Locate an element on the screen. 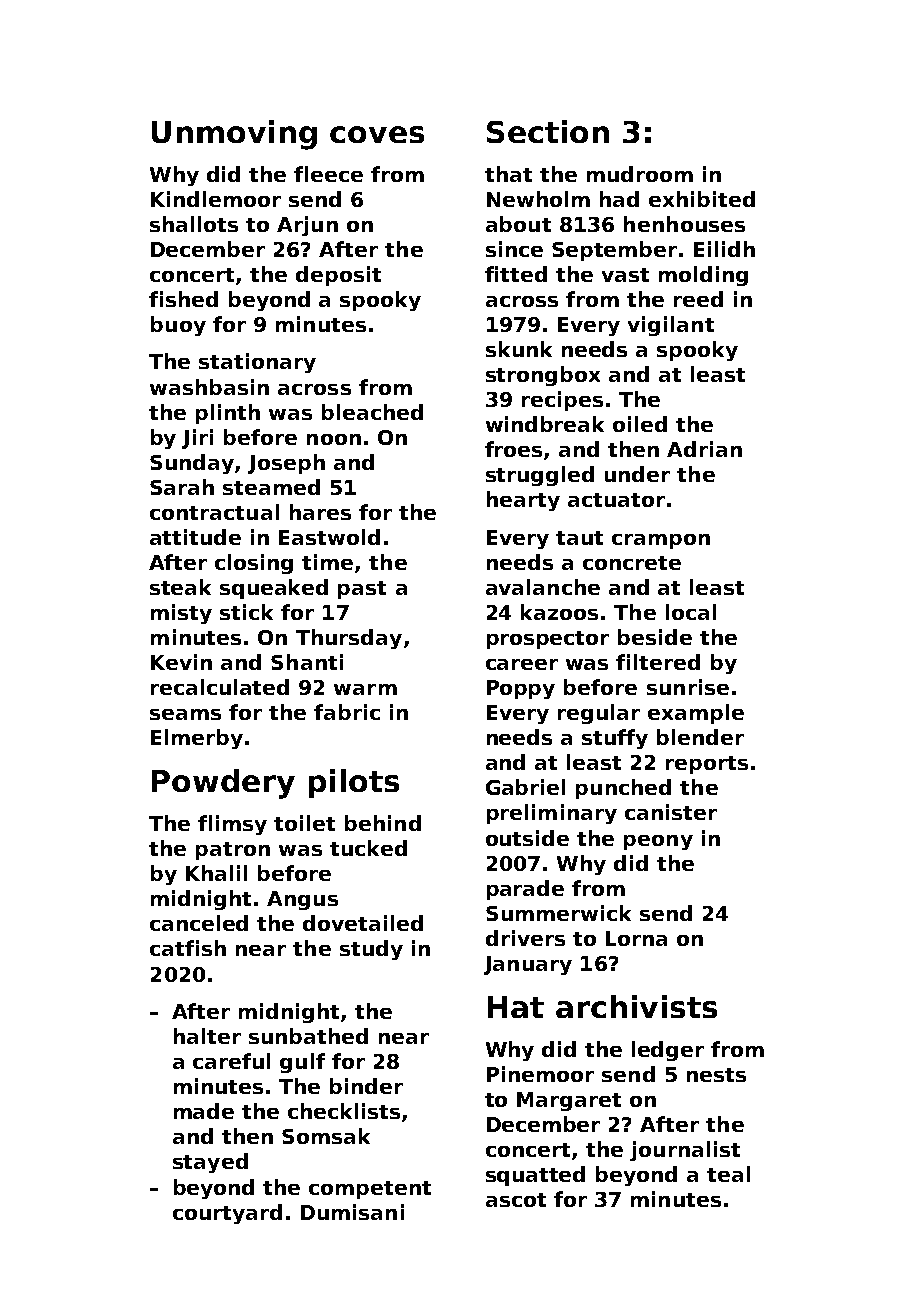  Poppy is located at coordinates (521, 689).
